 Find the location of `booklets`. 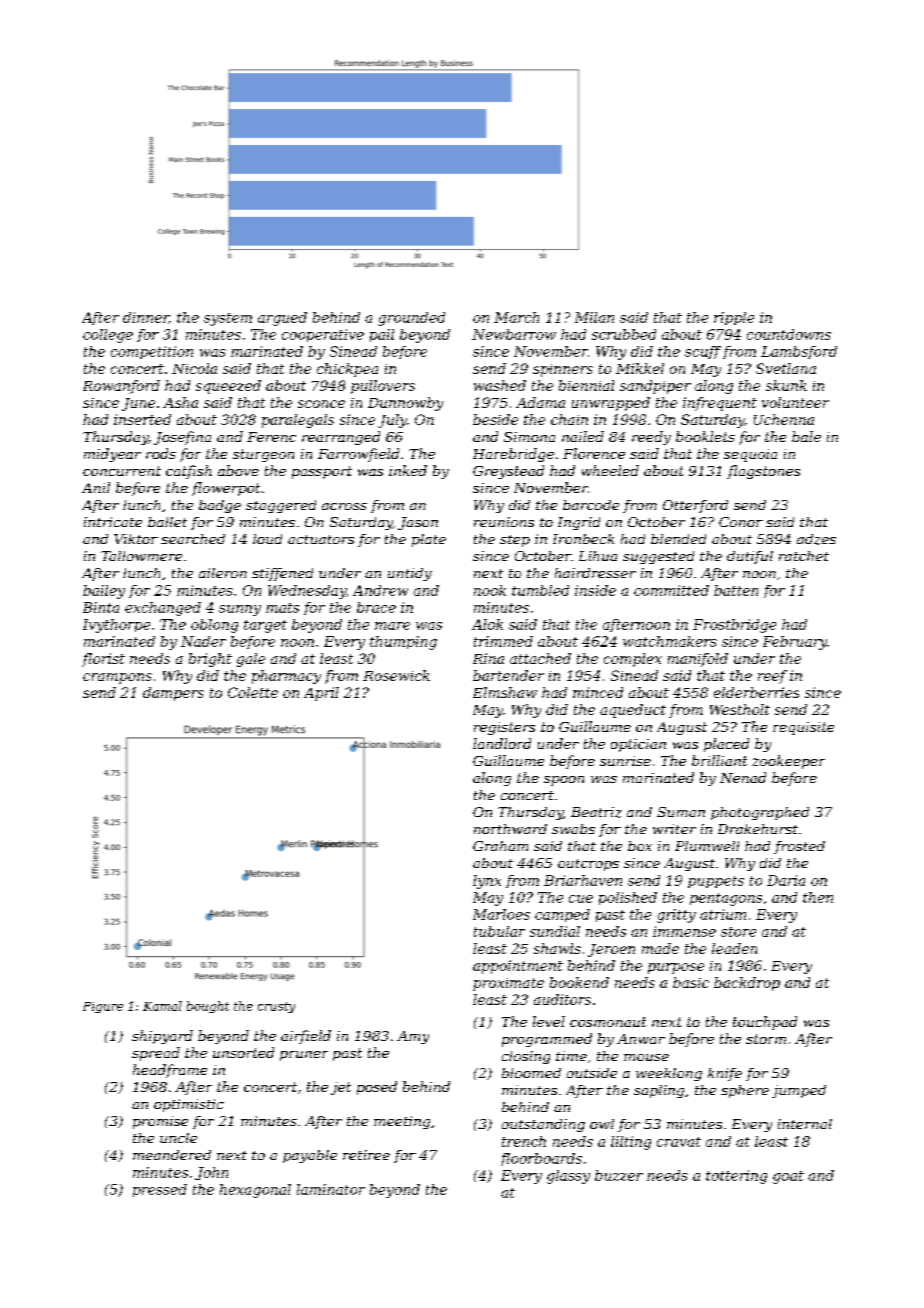

booklets is located at coordinates (705, 436).
